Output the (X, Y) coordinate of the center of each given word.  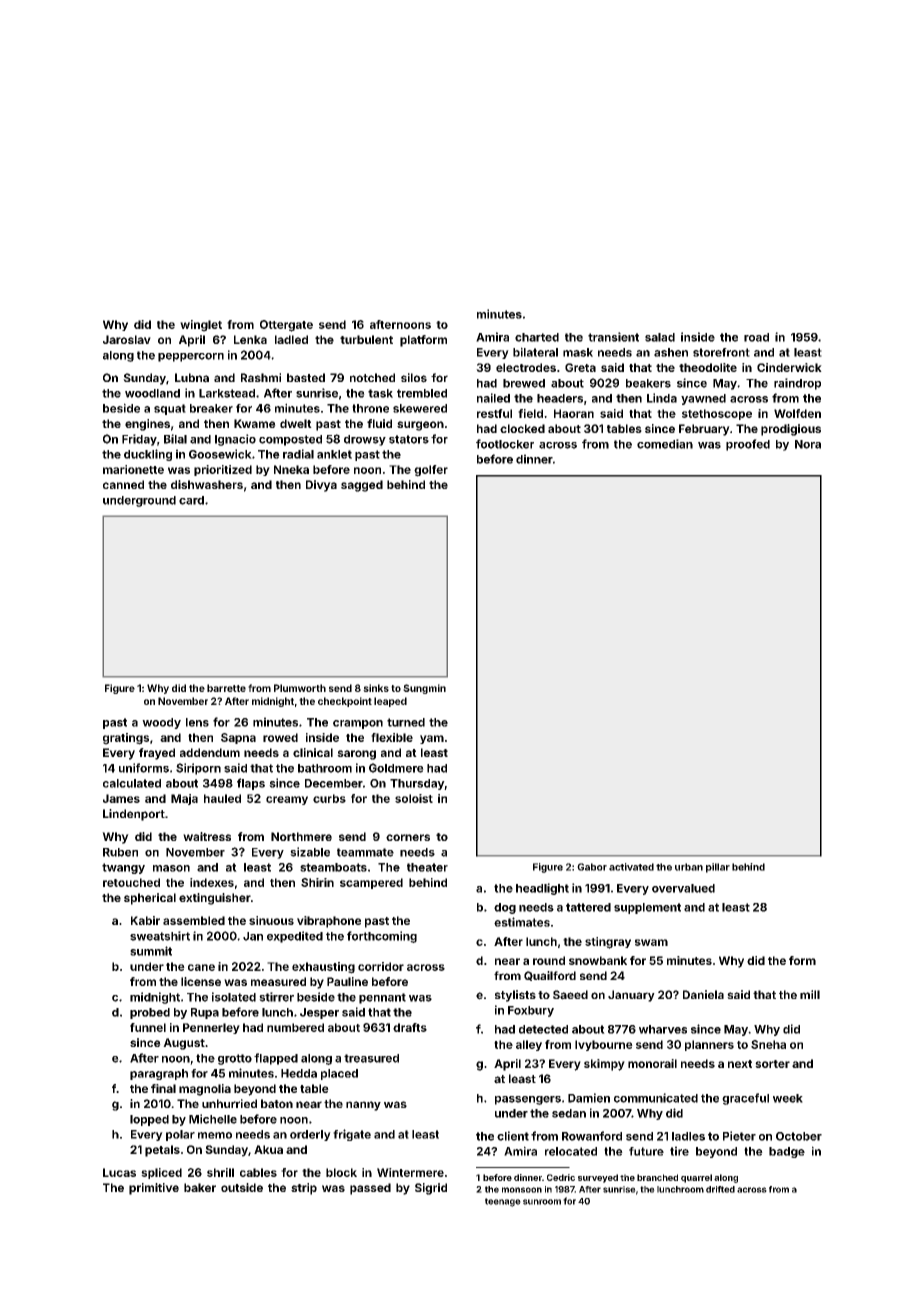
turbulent (366, 339)
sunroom (542, 1202)
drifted (720, 1189)
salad (660, 337)
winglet (201, 326)
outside (242, 1187)
